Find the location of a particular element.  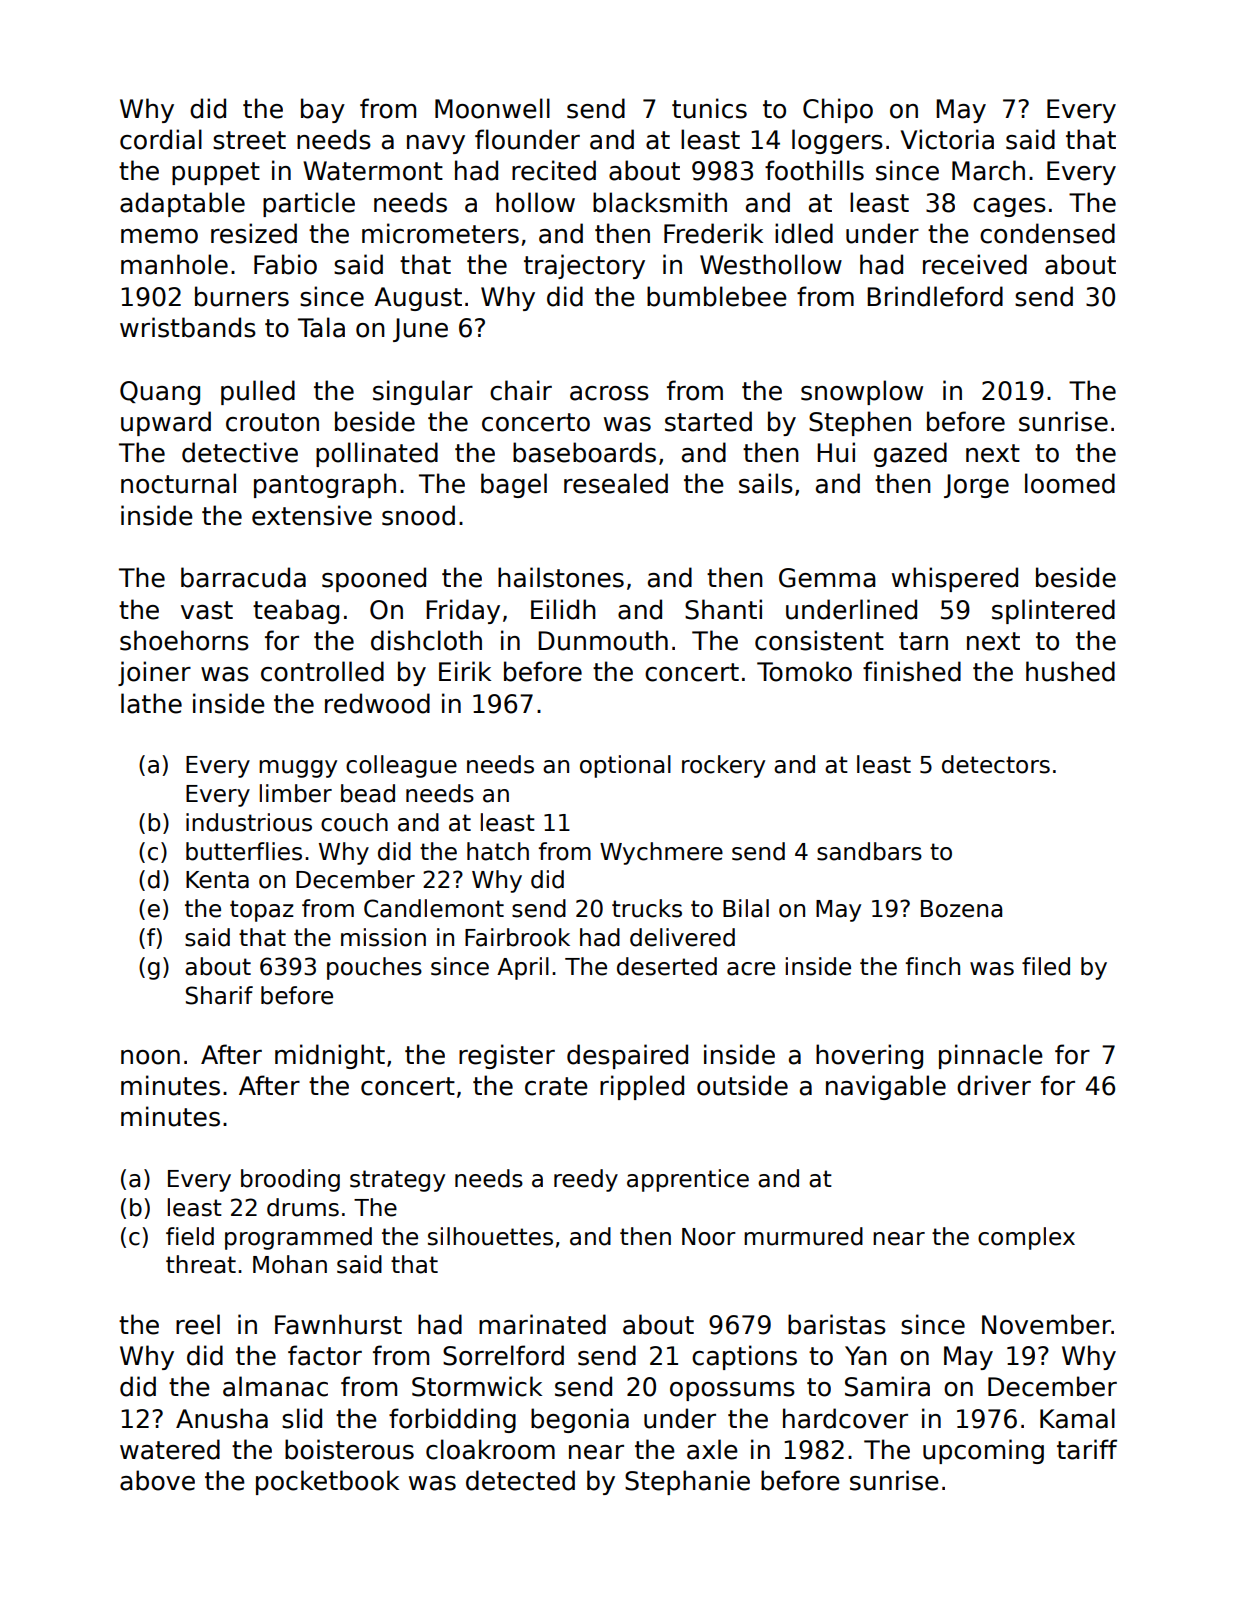

above is located at coordinates (157, 1480).
